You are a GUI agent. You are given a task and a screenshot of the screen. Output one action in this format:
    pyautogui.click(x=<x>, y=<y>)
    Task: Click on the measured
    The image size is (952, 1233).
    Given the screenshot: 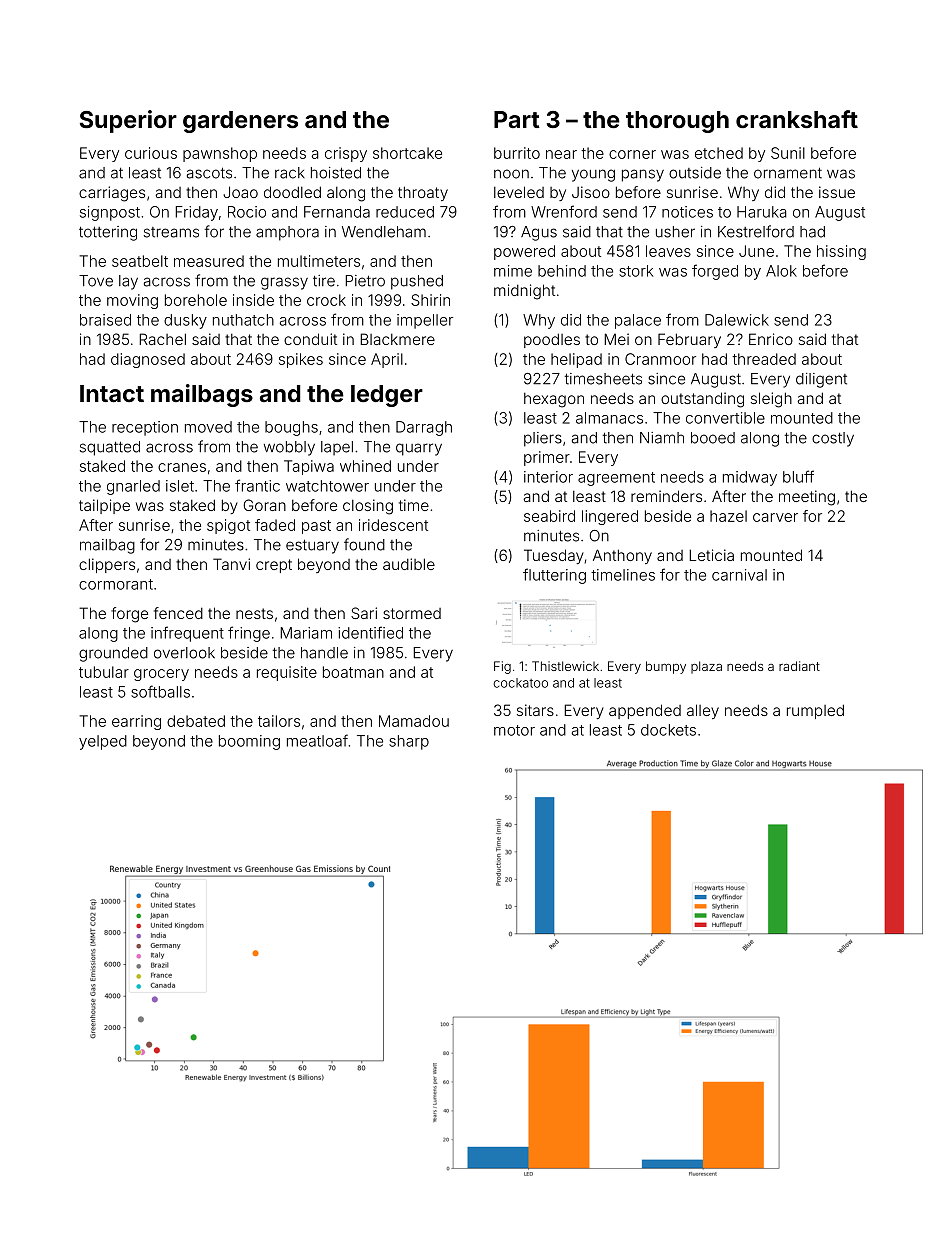 What is the action you would take?
    pyautogui.click(x=209, y=261)
